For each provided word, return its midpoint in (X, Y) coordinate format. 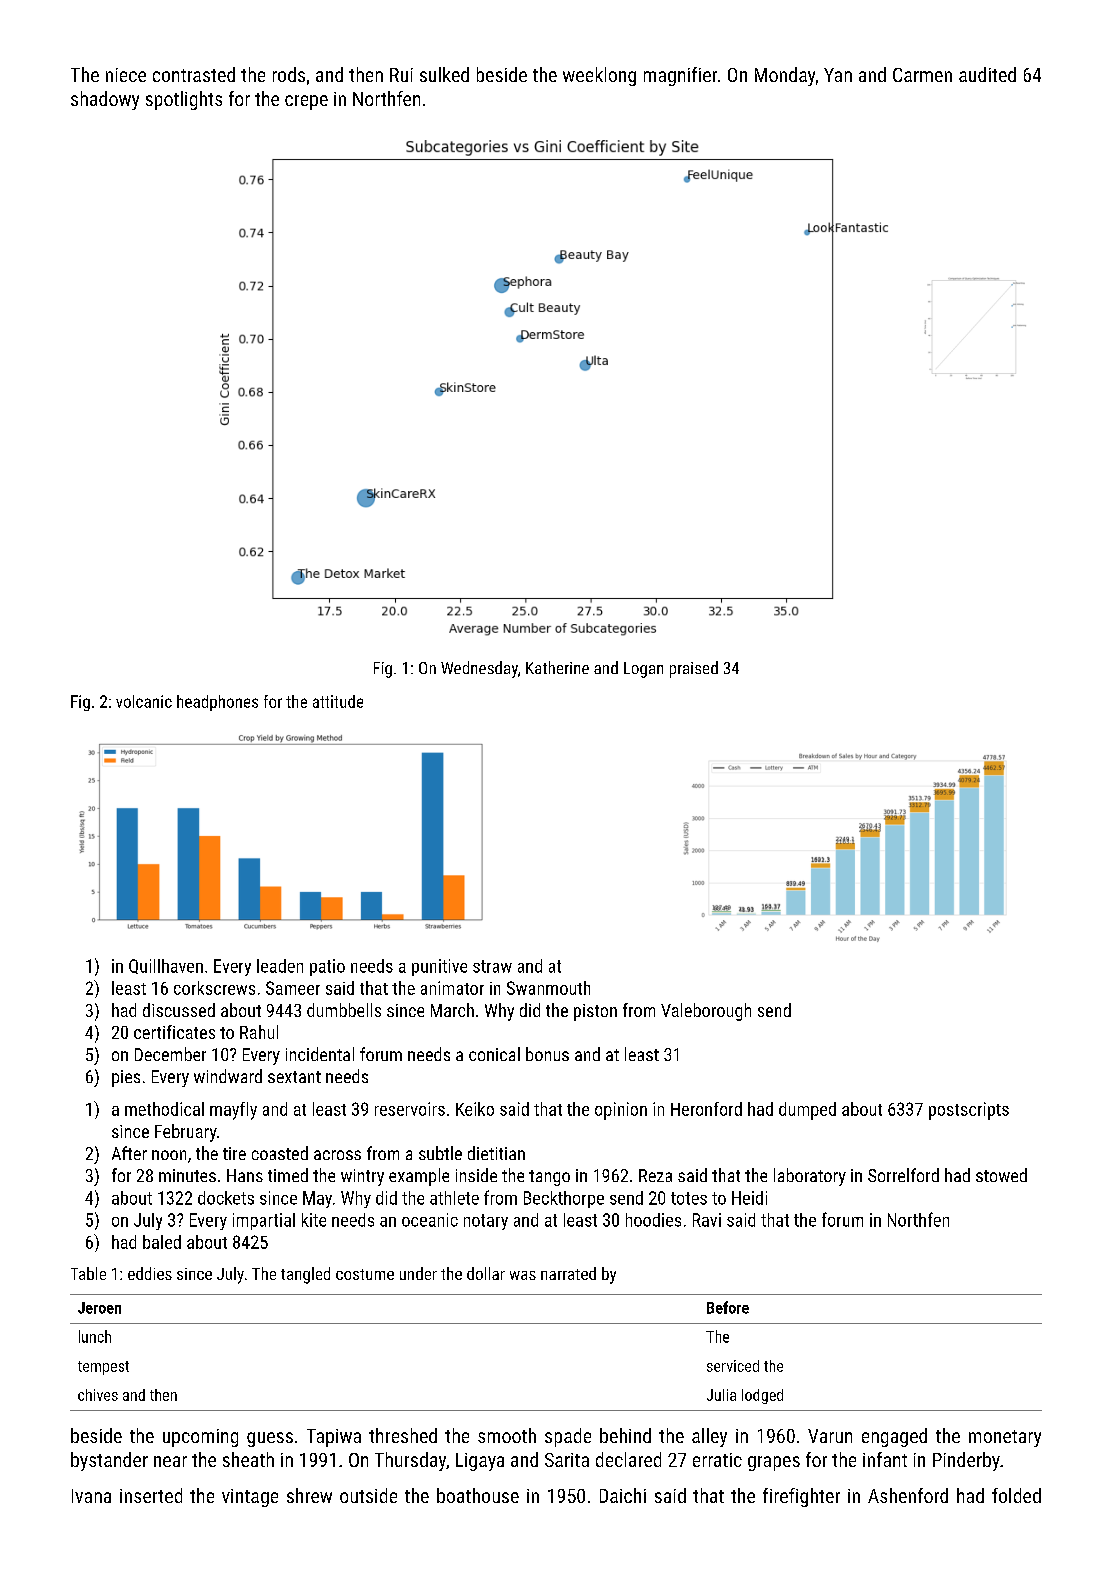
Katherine (557, 667)
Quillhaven (166, 966)
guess (270, 1439)
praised (694, 669)
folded (1016, 1495)
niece (126, 75)
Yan (838, 75)
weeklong (599, 76)
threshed (403, 1435)
